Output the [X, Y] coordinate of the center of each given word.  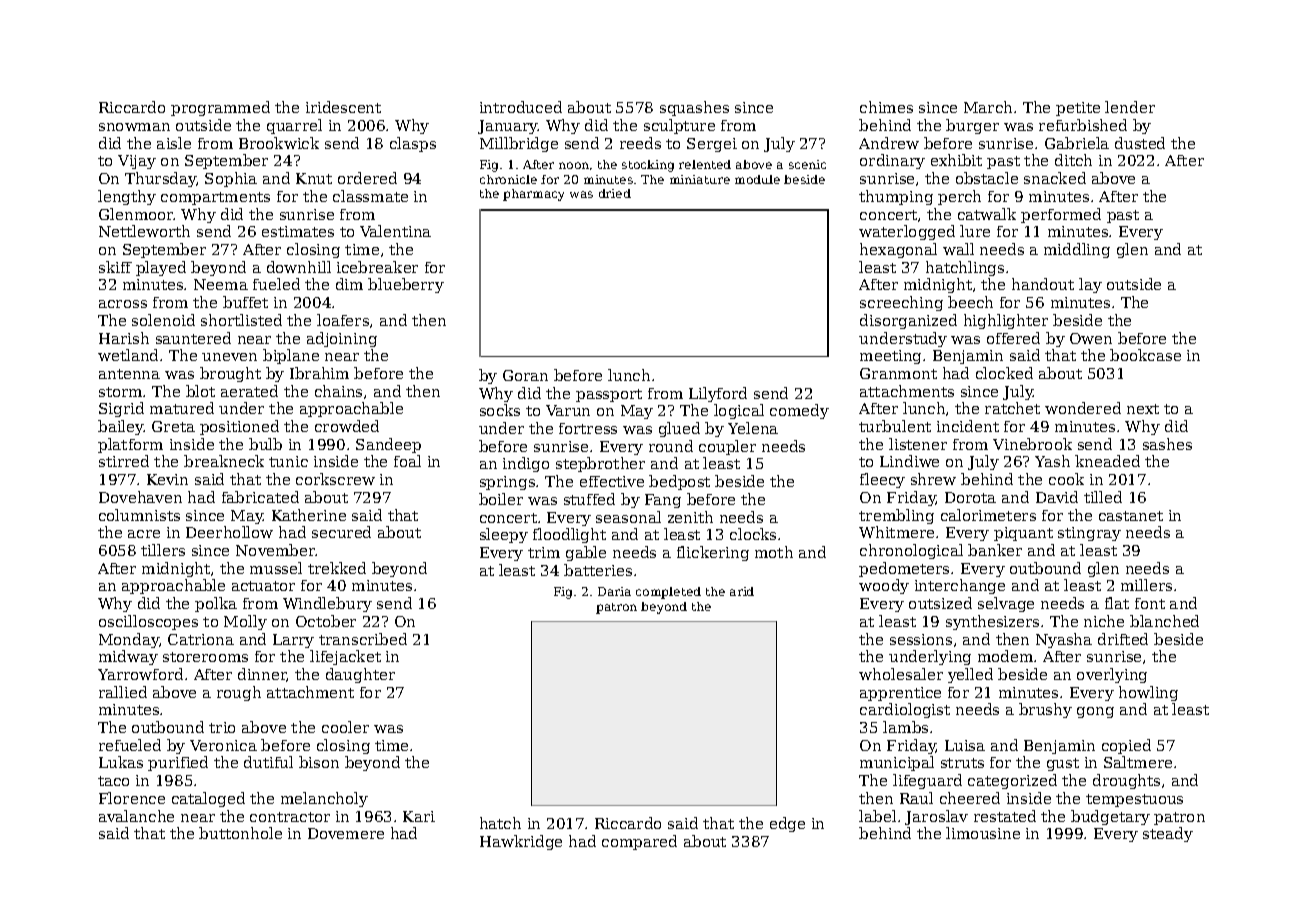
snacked [1055, 178]
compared [639, 842]
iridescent [343, 107]
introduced [521, 107]
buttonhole [240, 833]
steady [1168, 834]
